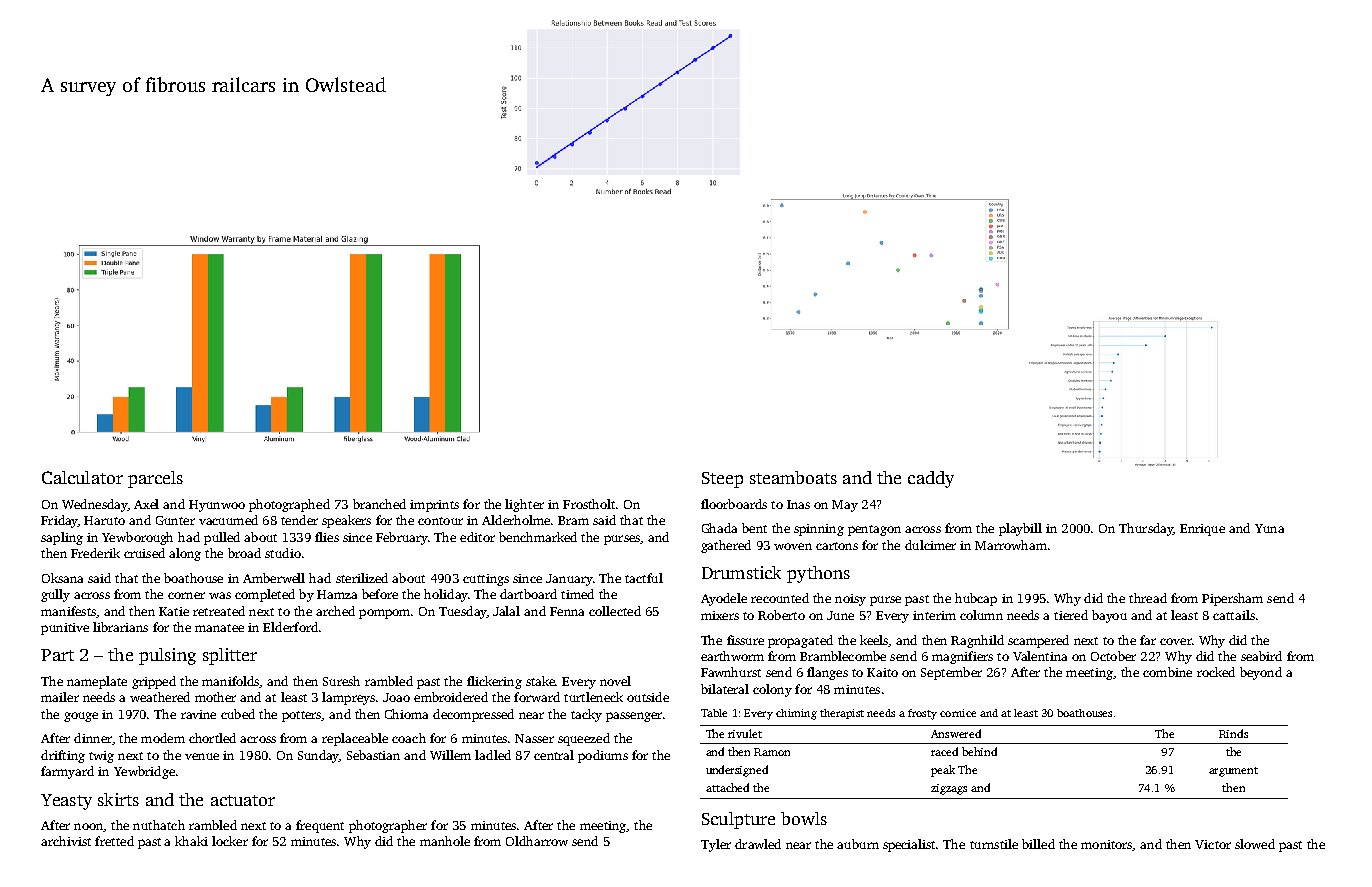  What do you see at coordinates (874, 530) in the screenshot?
I see `pentagon` at bounding box center [874, 530].
